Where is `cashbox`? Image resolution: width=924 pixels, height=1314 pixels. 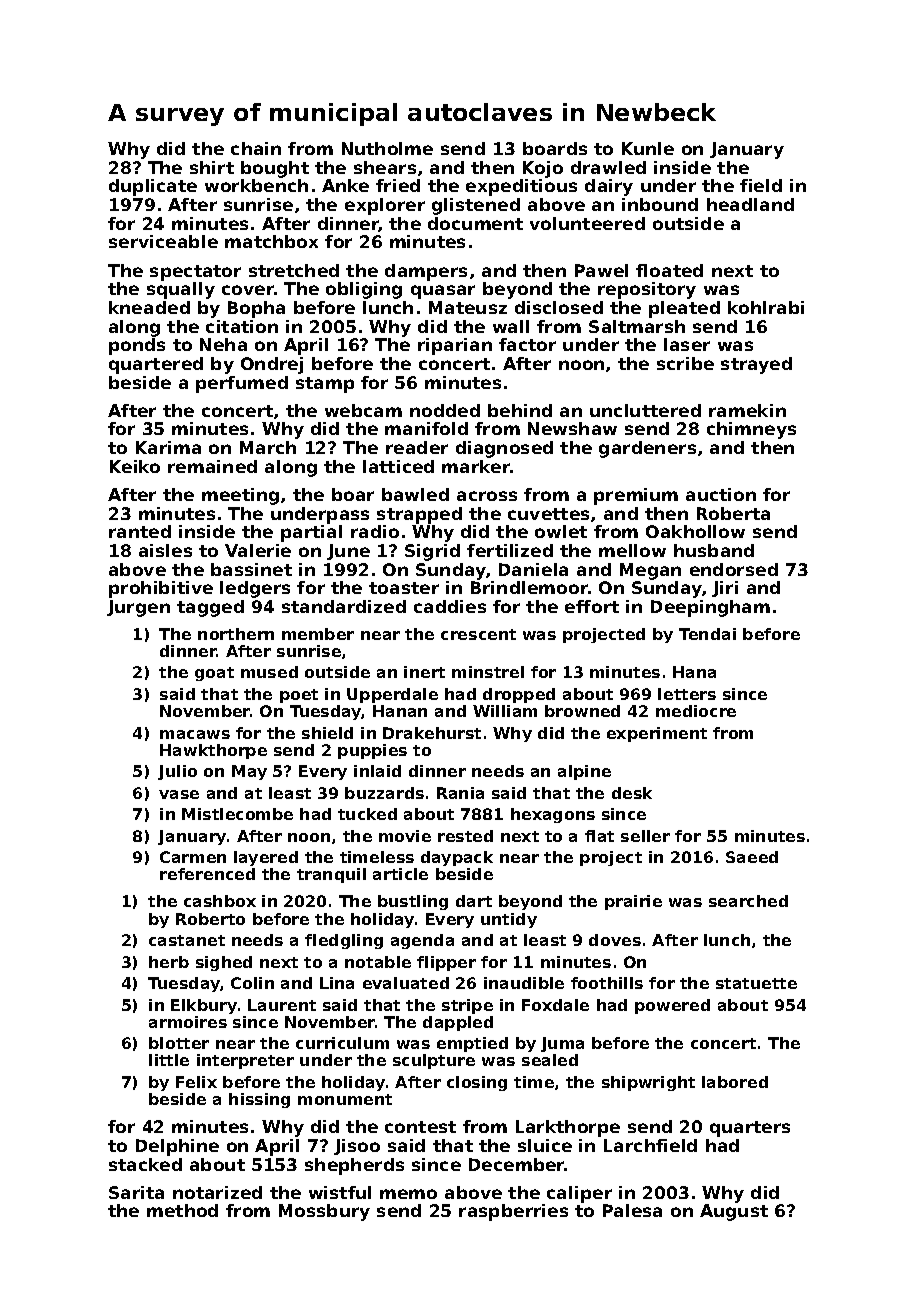 cashbox is located at coordinates (220, 901).
